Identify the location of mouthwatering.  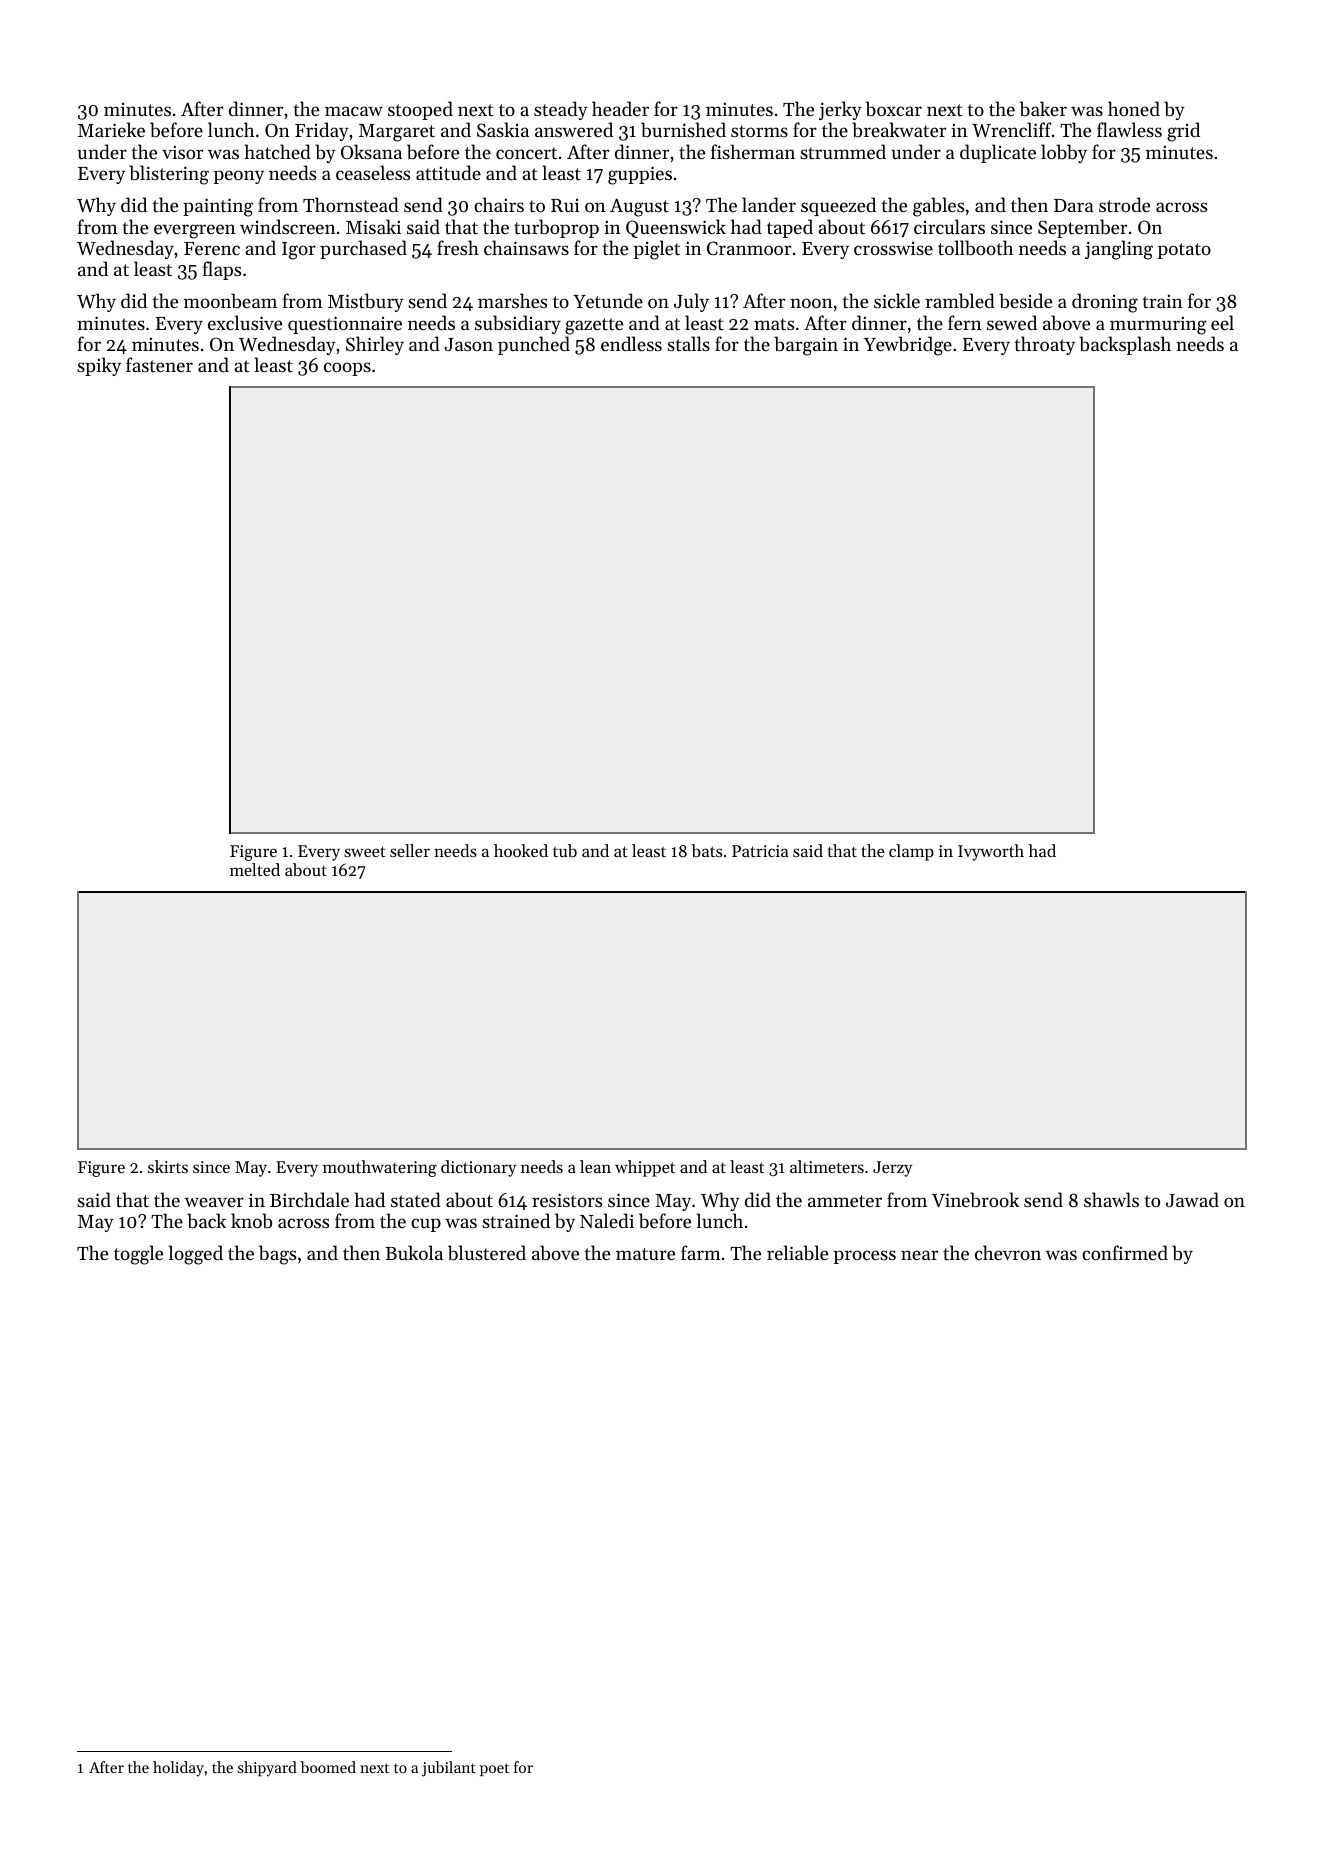
(380, 1168).
